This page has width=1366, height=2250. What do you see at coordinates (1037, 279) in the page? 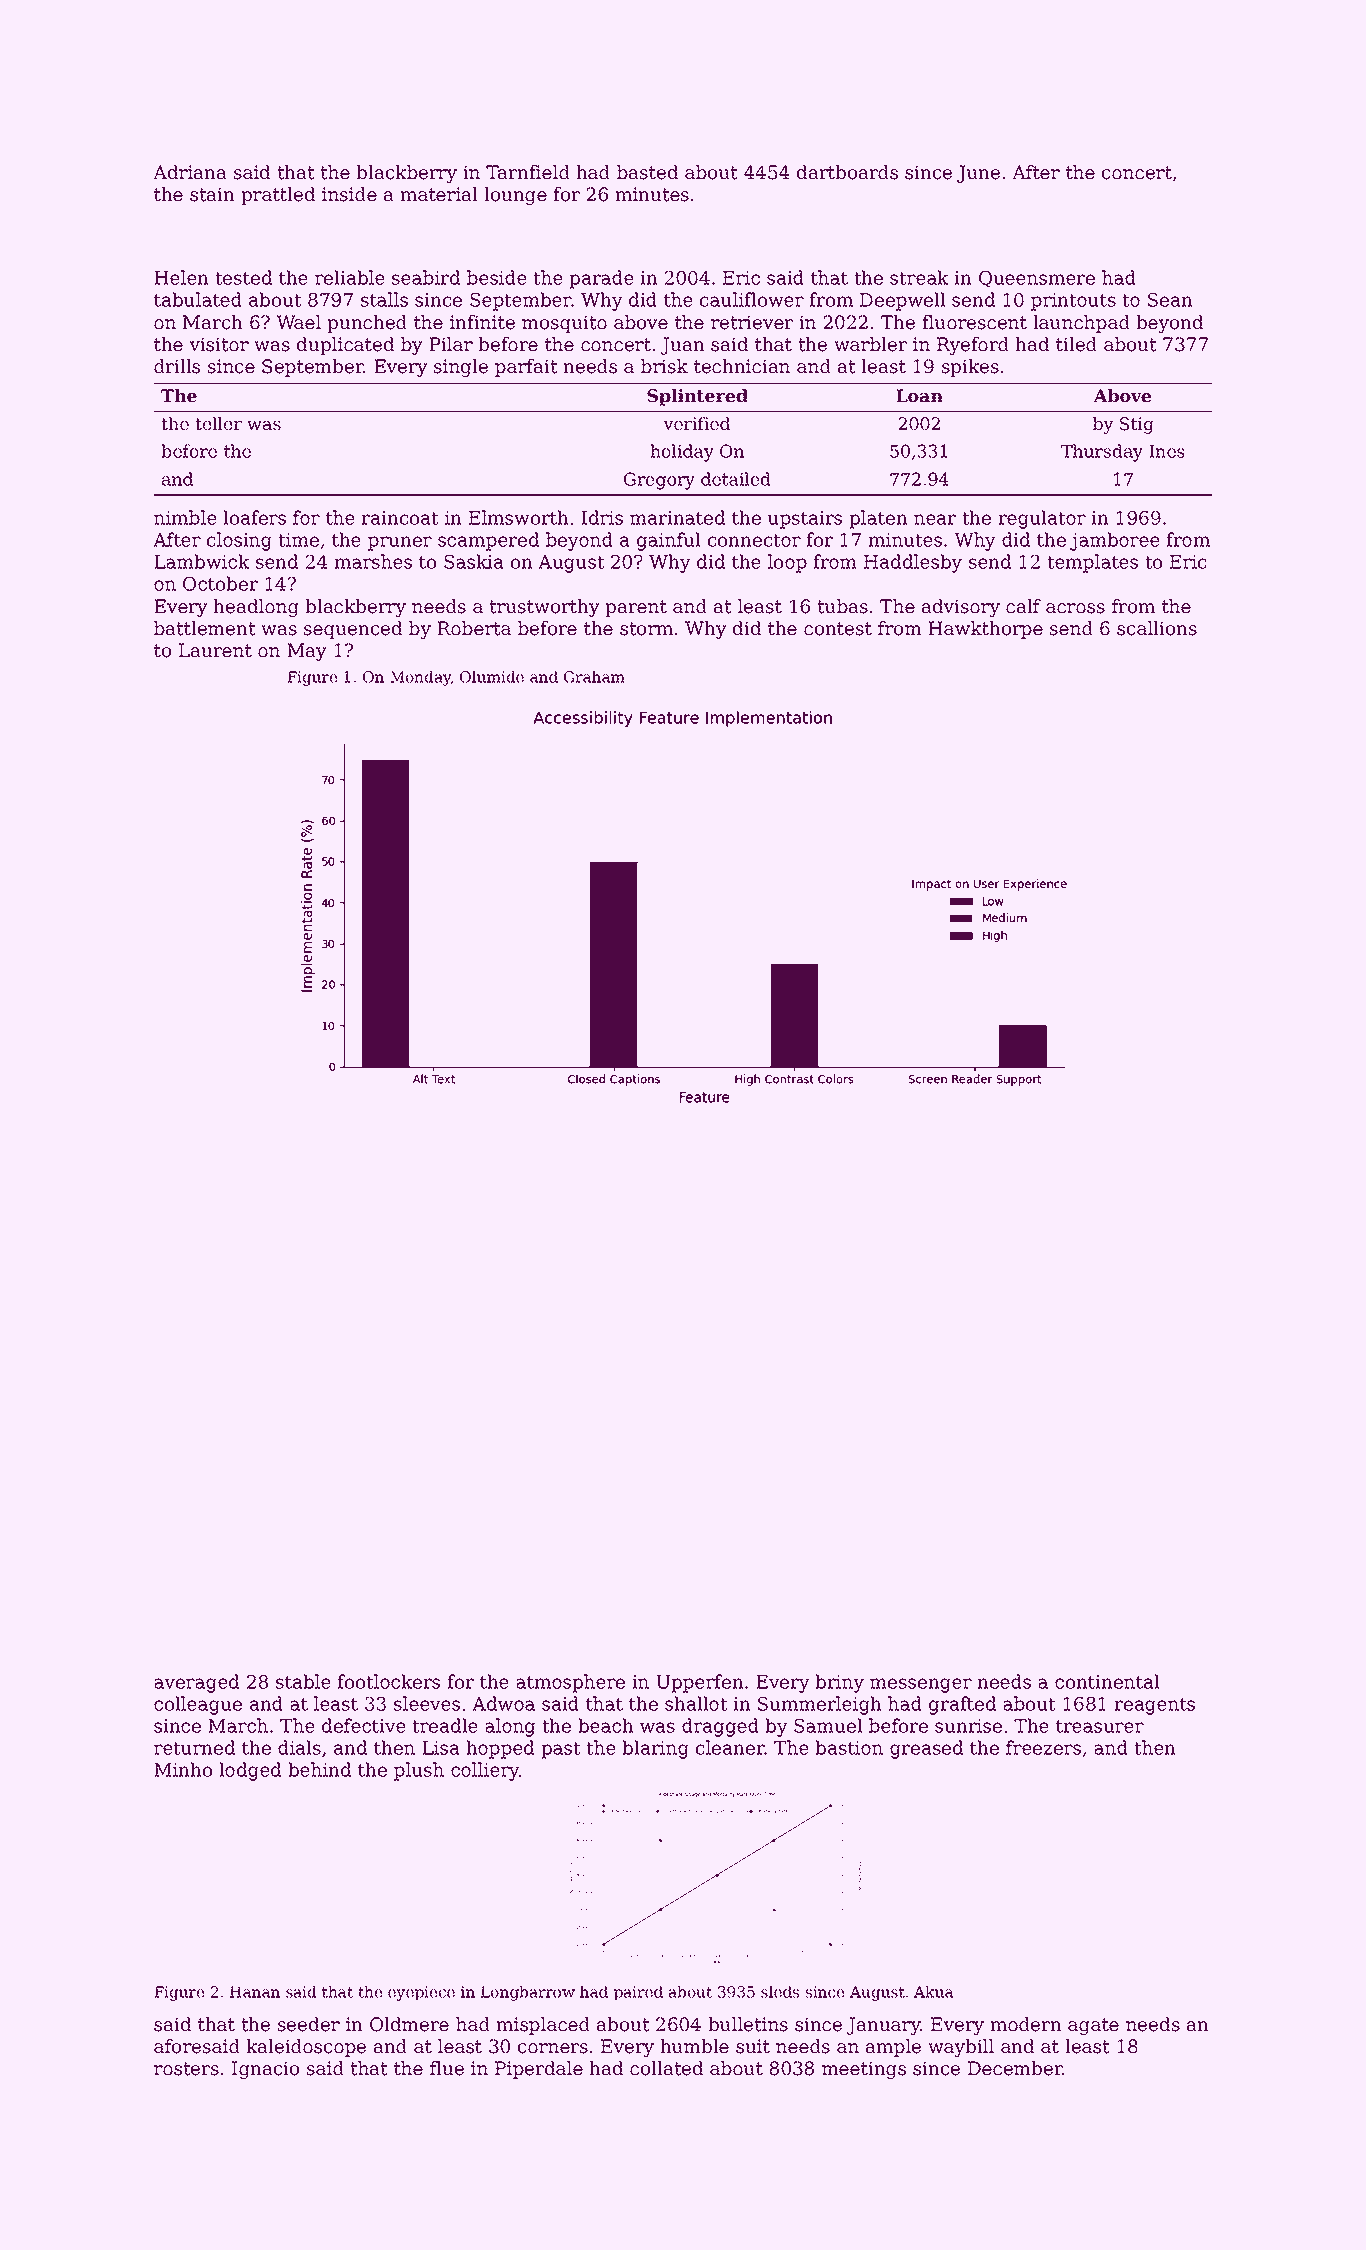
I see `Queensmere` at bounding box center [1037, 279].
